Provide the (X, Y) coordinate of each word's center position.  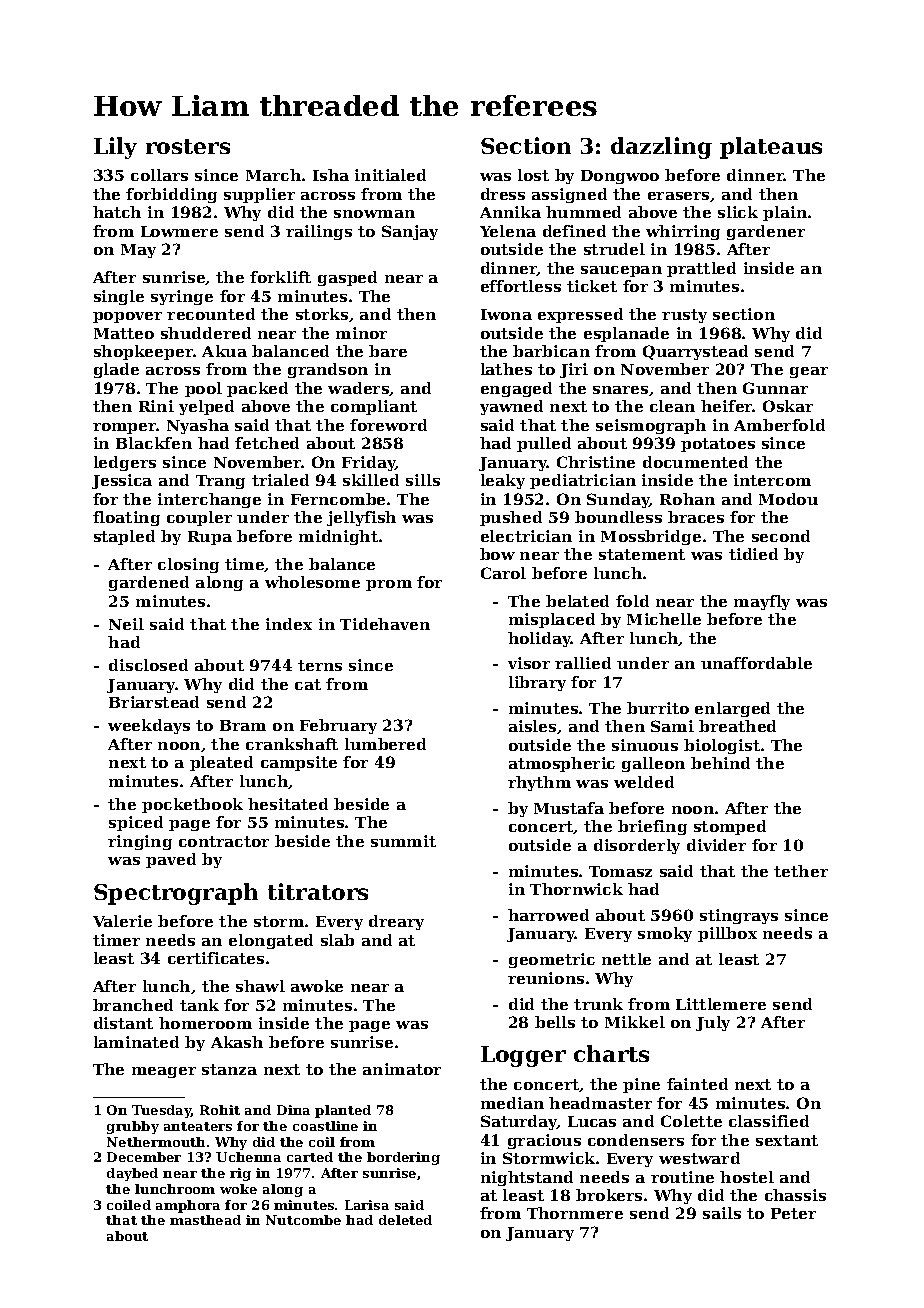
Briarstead (154, 702)
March (273, 175)
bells (555, 1022)
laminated (136, 1042)
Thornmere (575, 1213)
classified (769, 1121)
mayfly (762, 602)
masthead (205, 1220)
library (537, 683)
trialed (280, 480)
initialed (390, 175)
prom (389, 585)
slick (738, 212)
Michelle (664, 619)
